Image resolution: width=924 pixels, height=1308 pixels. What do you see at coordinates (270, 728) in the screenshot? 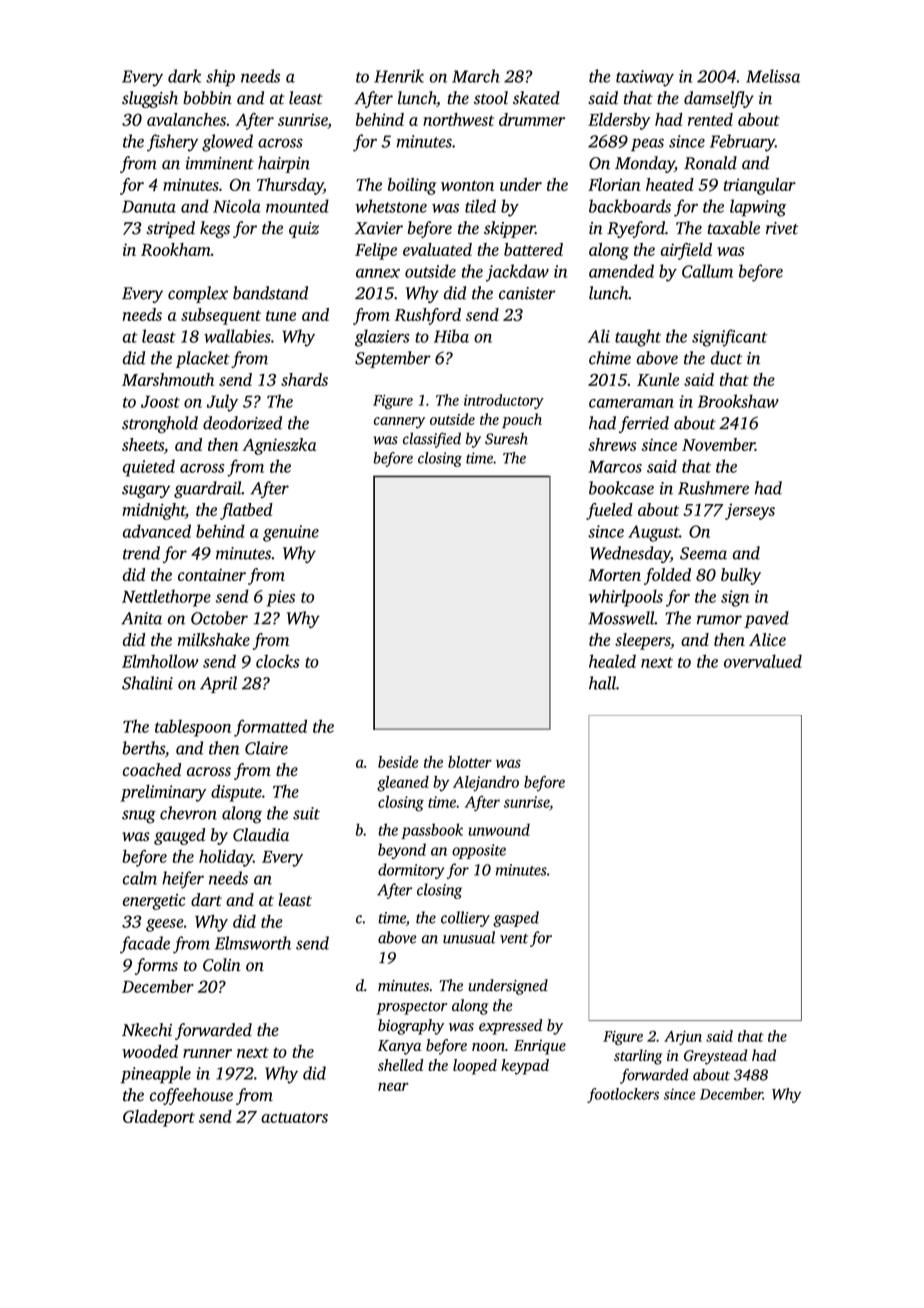
I see `formatted` at bounding box center [270, 728].
